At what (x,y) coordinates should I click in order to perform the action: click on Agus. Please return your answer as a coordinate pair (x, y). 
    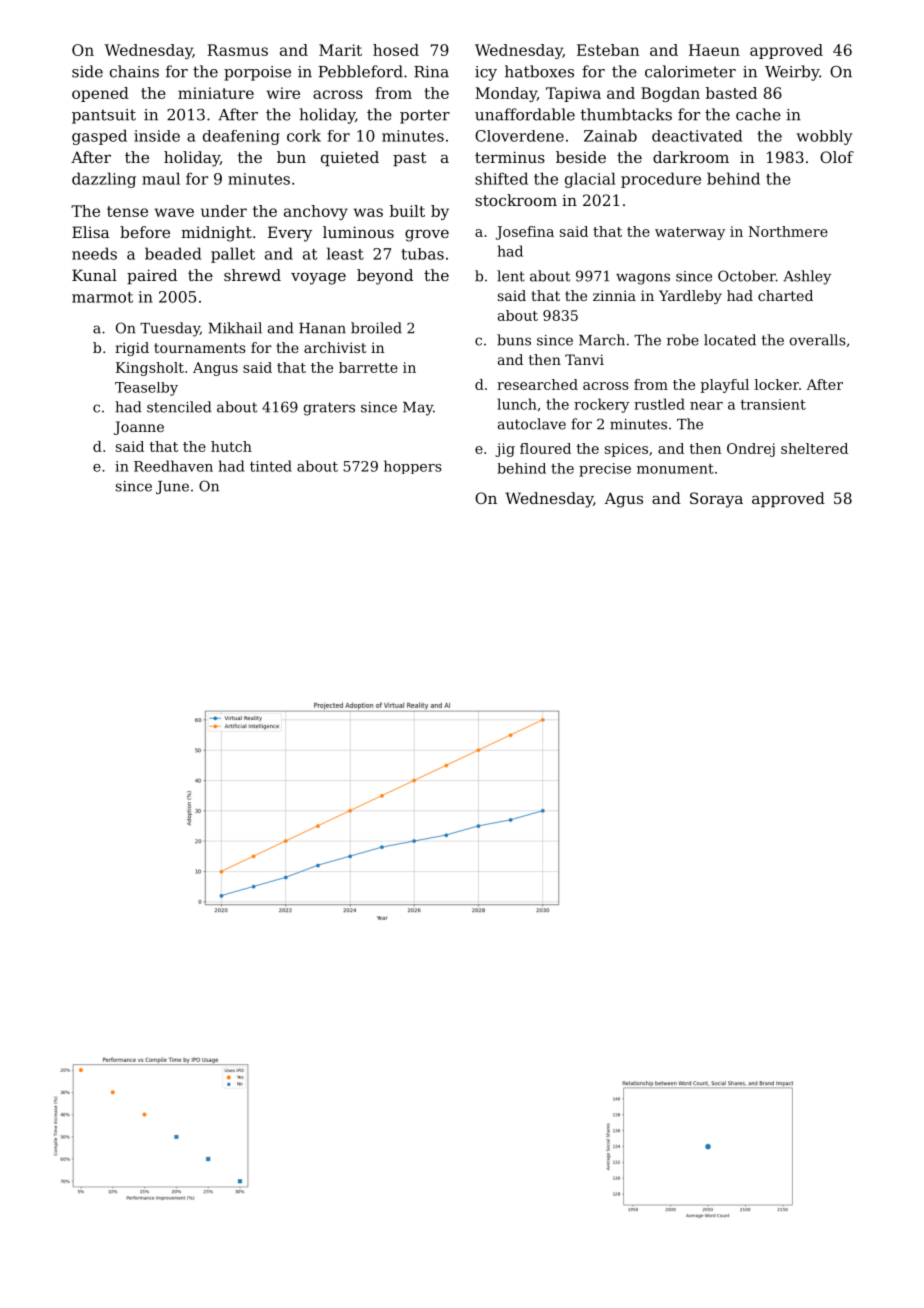
    Looking at the image, I should click on (623, 500).
